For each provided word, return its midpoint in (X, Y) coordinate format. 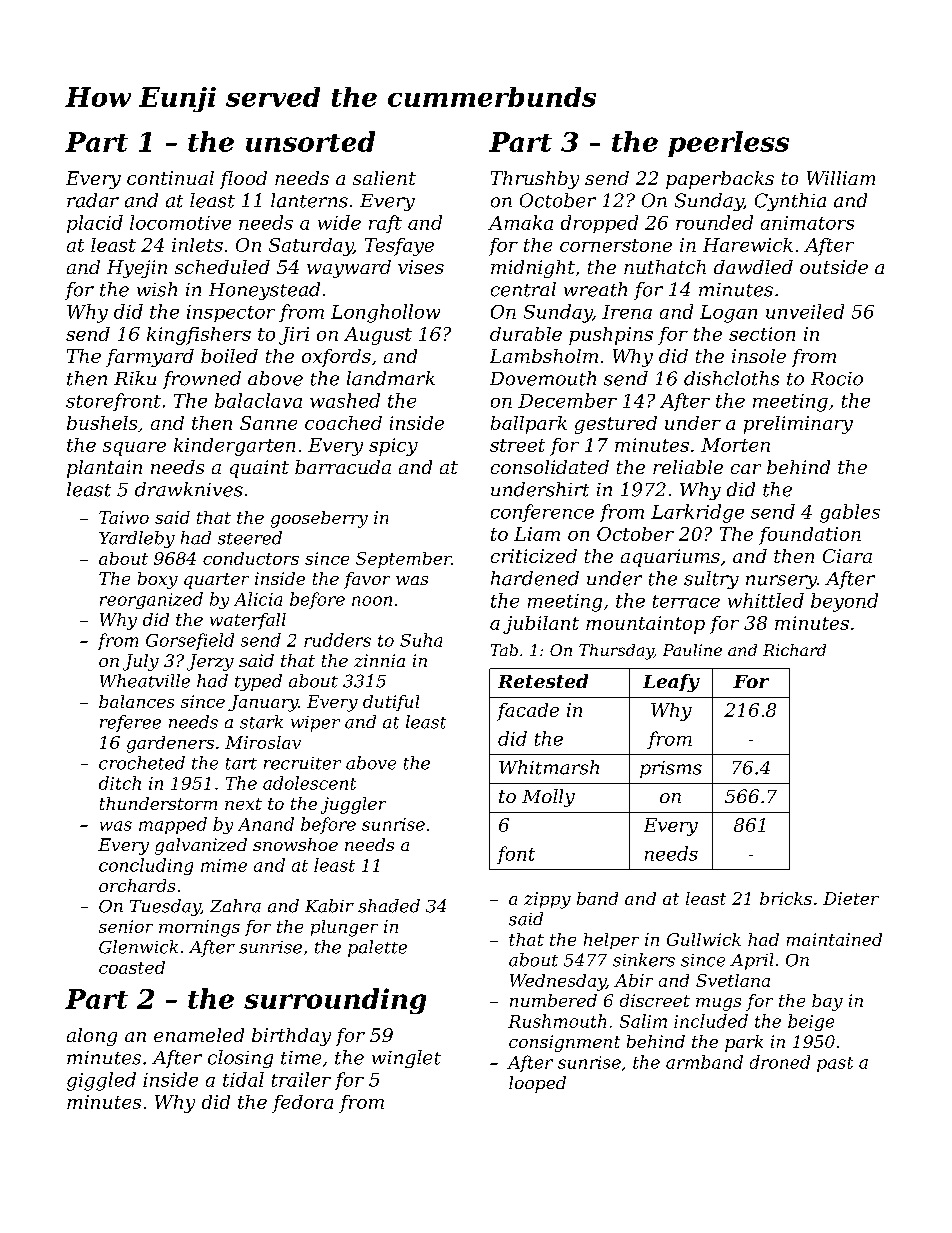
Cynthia (790, 202)
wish (157, 289)
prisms (671, 769)
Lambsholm (544, 356)
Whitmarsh (549, 767)
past (835, 1064)
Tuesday (165, 907)
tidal (243, 1079)
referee (130, 723)
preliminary (798, 425)
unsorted (310, 141)
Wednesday (558, 982)
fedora (302, 1104)
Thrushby (535, 180)
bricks (786, 898)
